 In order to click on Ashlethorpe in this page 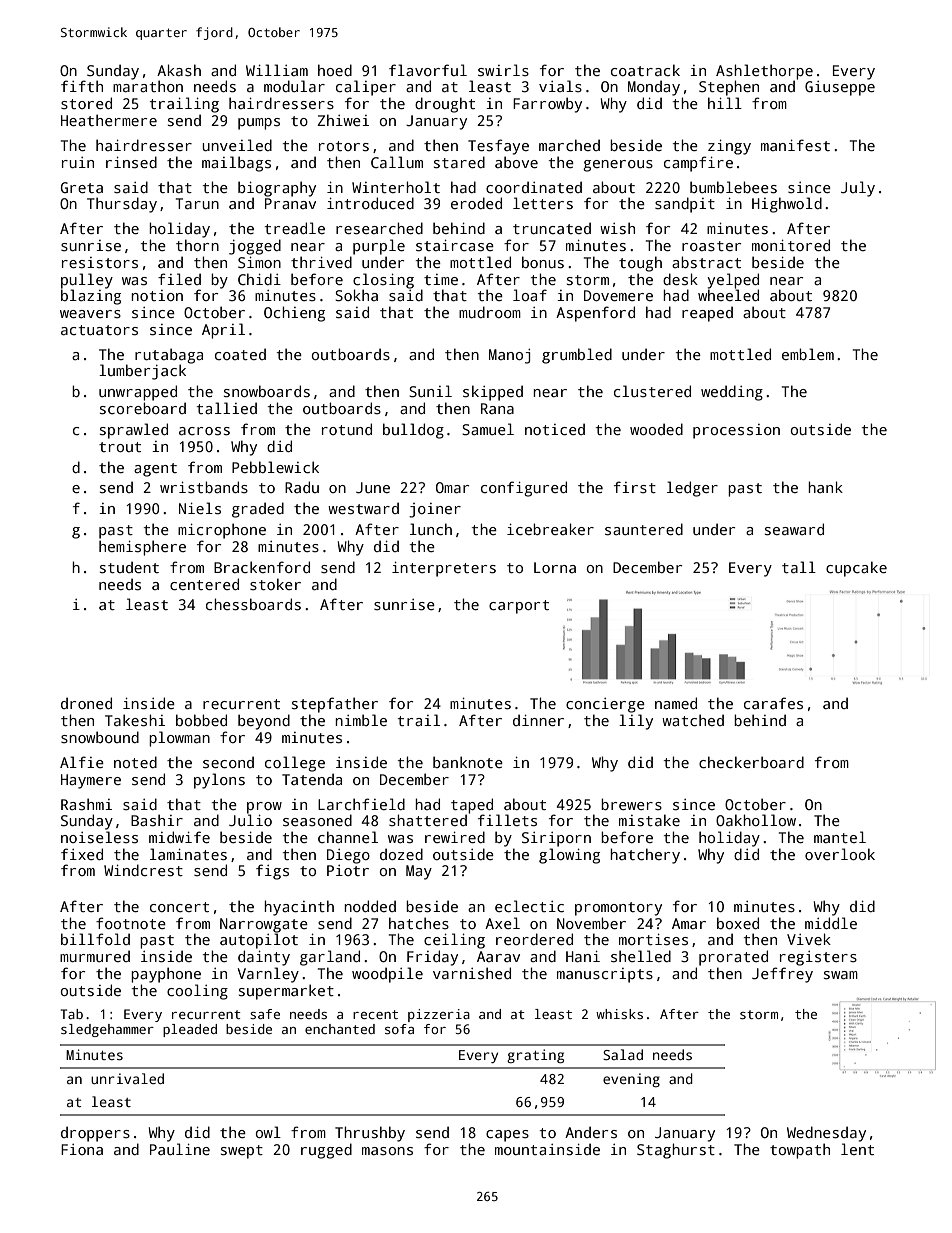, I will do `click(764, 72)`.
